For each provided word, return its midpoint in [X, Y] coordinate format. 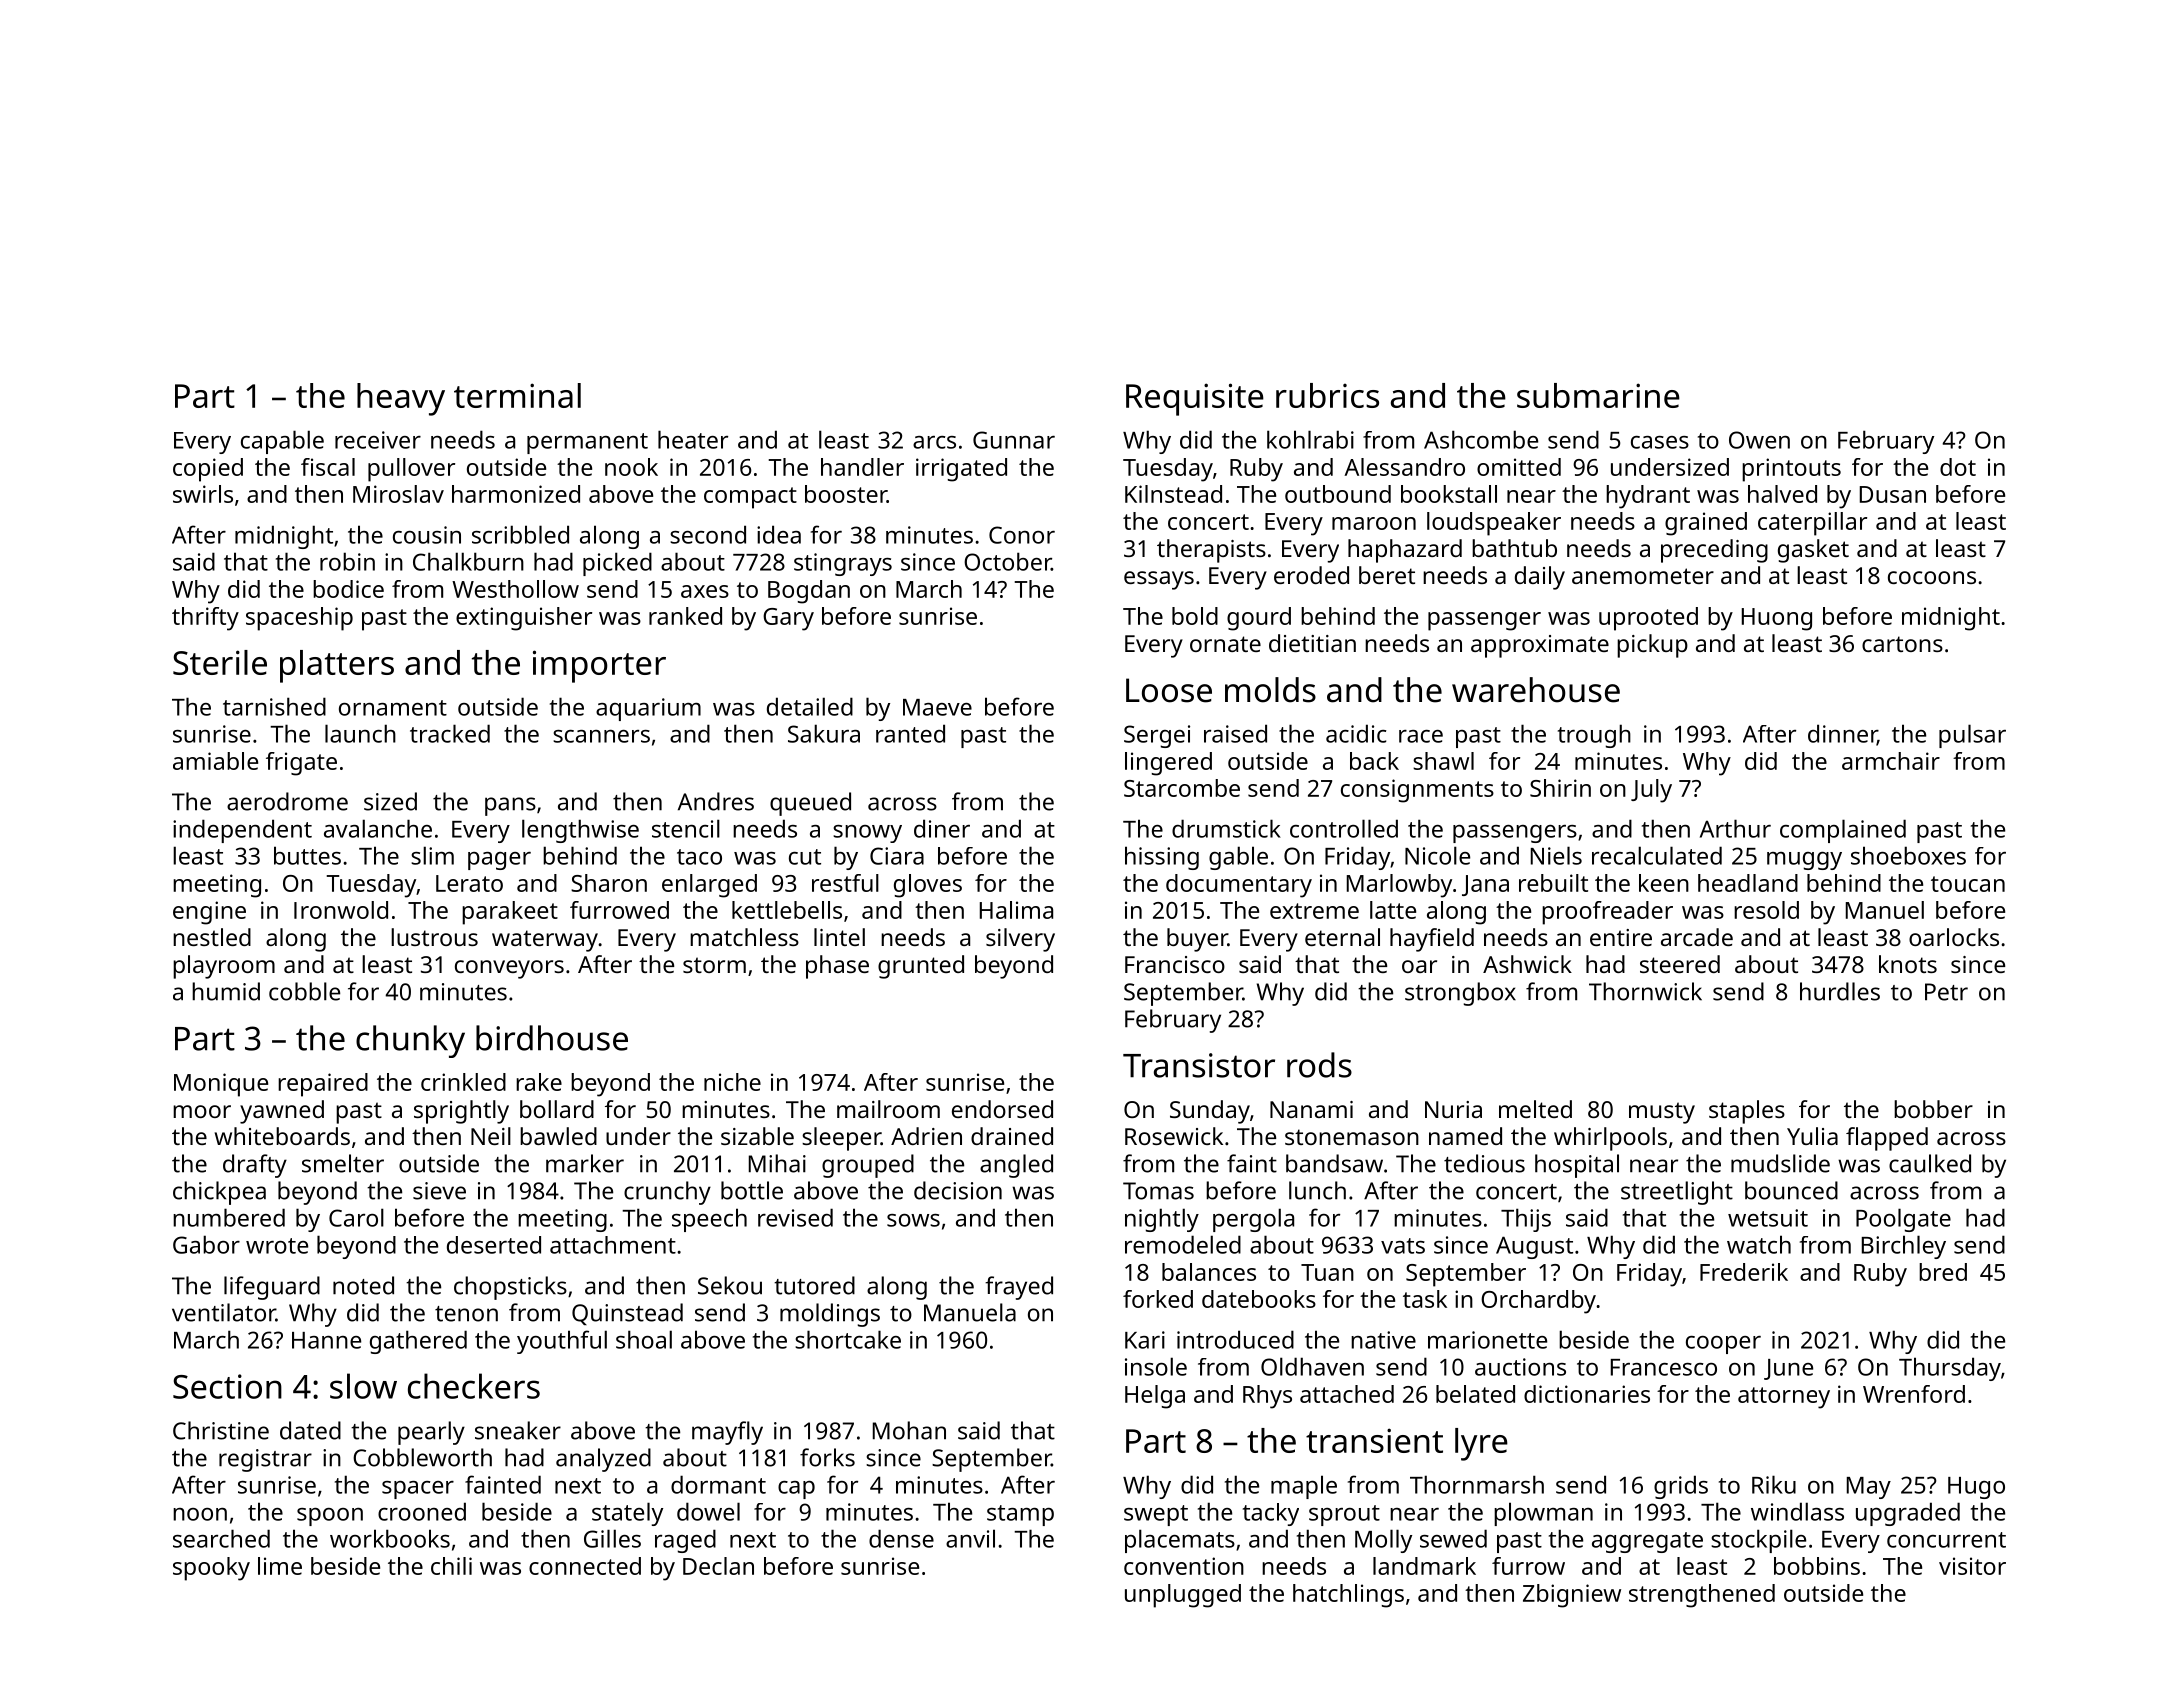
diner [942, 828]
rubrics [1327, 395]
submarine [1598, 395]
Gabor [206, 1244]
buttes [307, 855]
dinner [1842, 734]
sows [913, 1220]
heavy [401, 399]
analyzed [603, 1460]
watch [1759, 1244]
